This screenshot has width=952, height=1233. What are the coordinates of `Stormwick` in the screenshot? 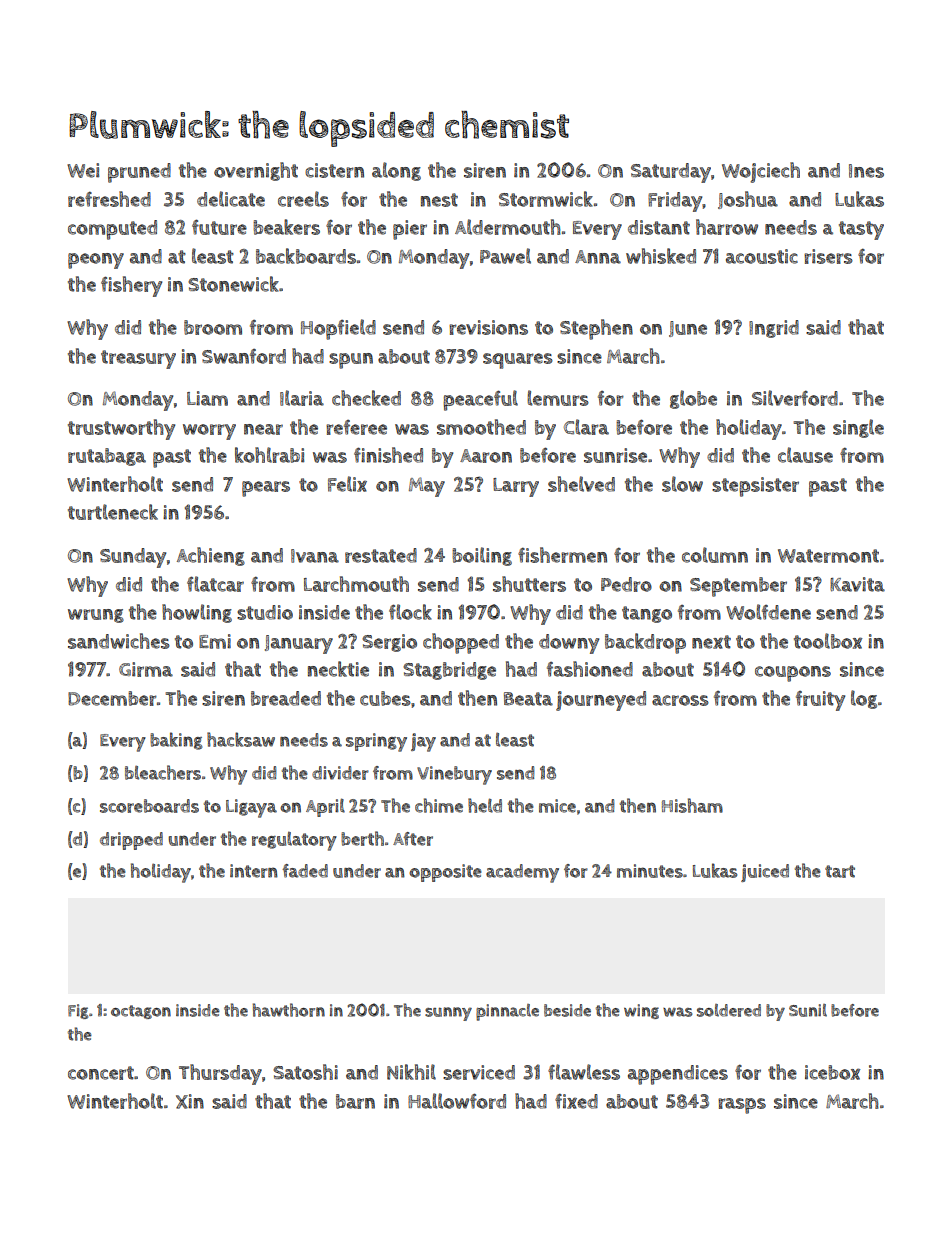 It's located at (546, 199).
